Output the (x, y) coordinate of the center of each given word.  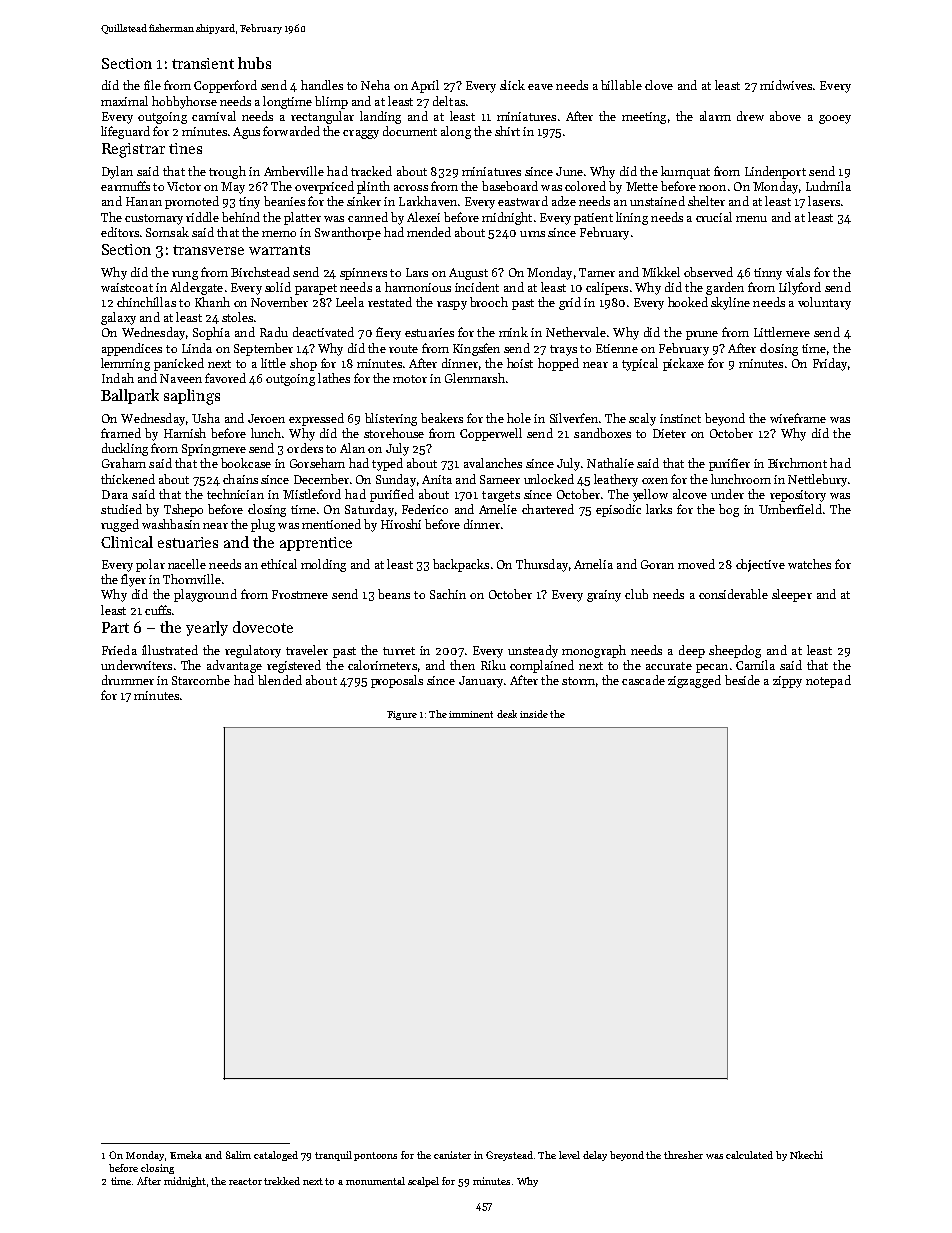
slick (512, 85)
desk (507, 714)
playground (205, 595)
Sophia (211, 333)
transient (203, 63)
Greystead (509, 1156)
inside (534, 714)
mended (429, 232)
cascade (643, 680)
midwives (786, 85)
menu (751, 219)
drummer (128, 680)
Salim (238, 1155)
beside (742, 680)
